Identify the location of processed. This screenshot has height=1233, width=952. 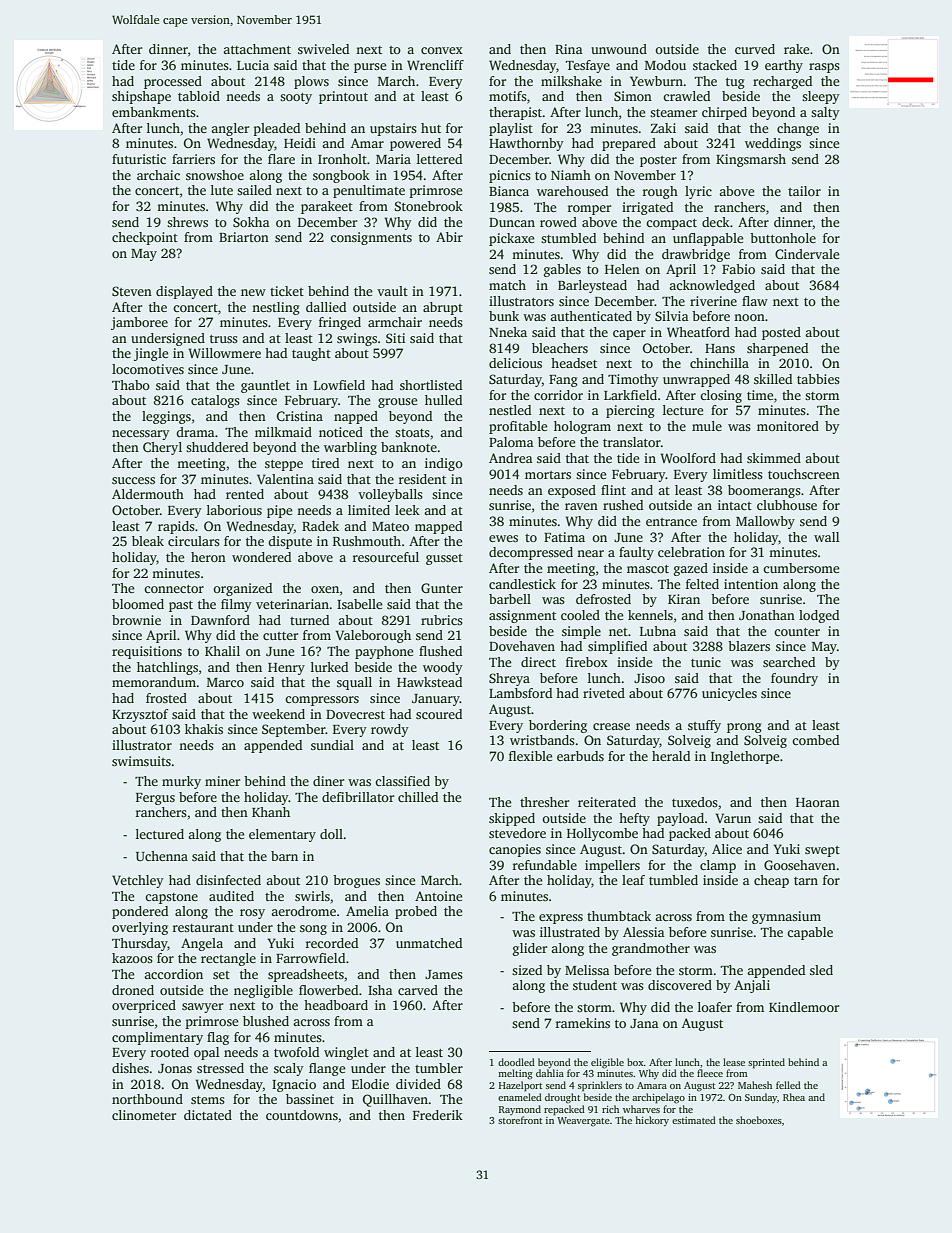
(173, 82).
